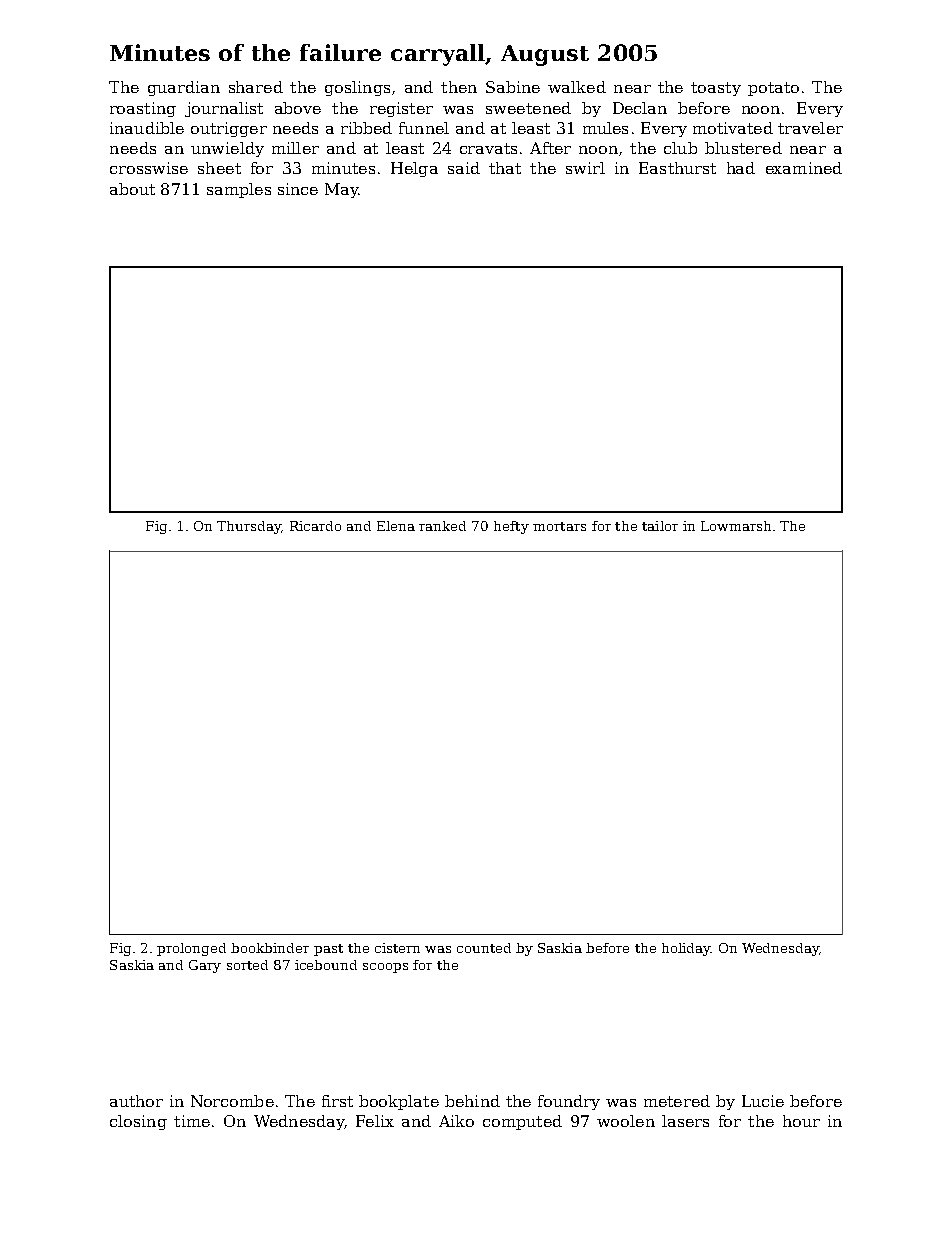 This image has width=952, height=1233. I want to click on author, so click(136, 1101).
